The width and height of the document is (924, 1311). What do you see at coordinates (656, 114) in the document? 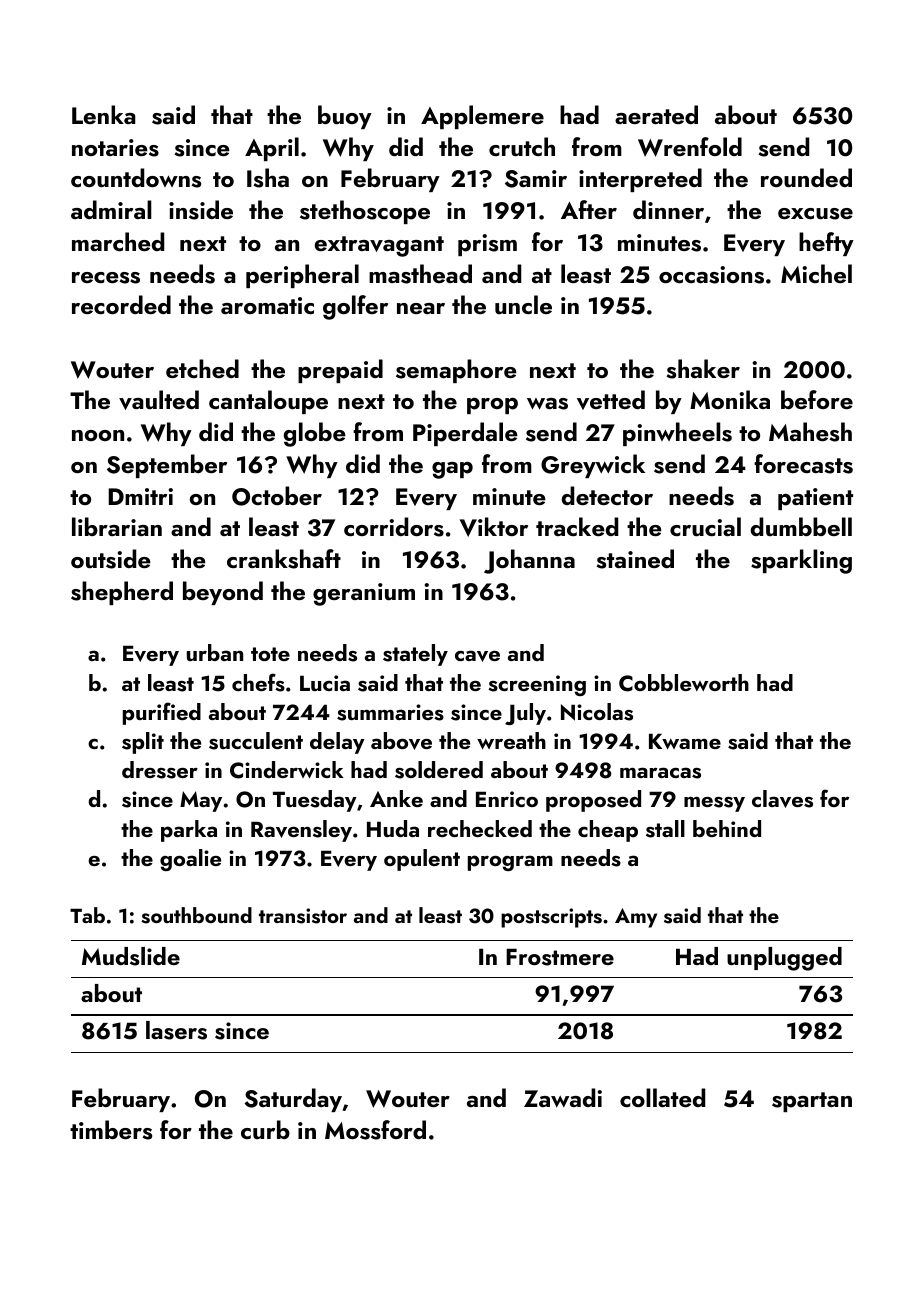
I see `aerated` at bounding box center [656, 114].
